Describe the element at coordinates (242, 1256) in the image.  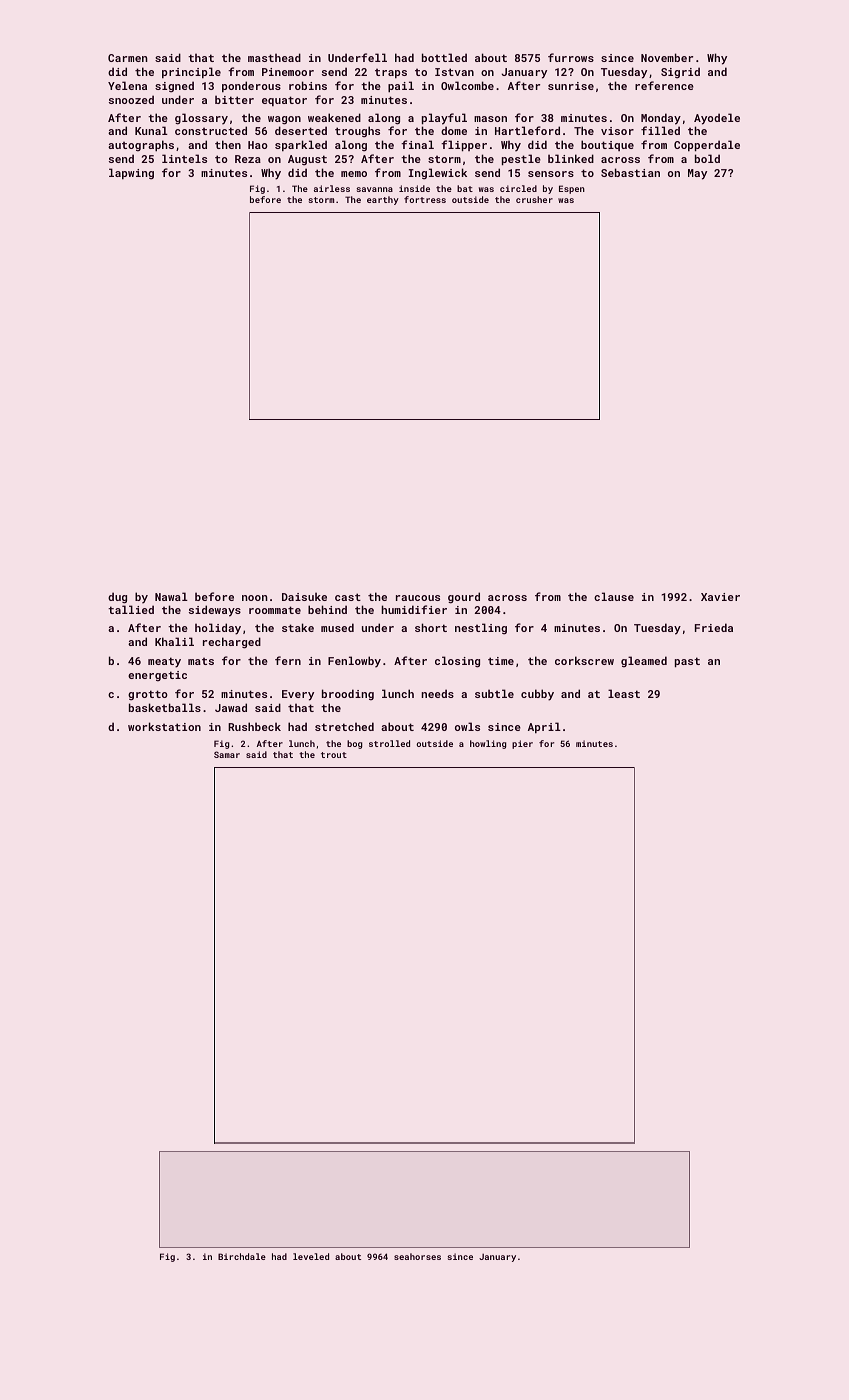
I see `Birchdale` at that location.
